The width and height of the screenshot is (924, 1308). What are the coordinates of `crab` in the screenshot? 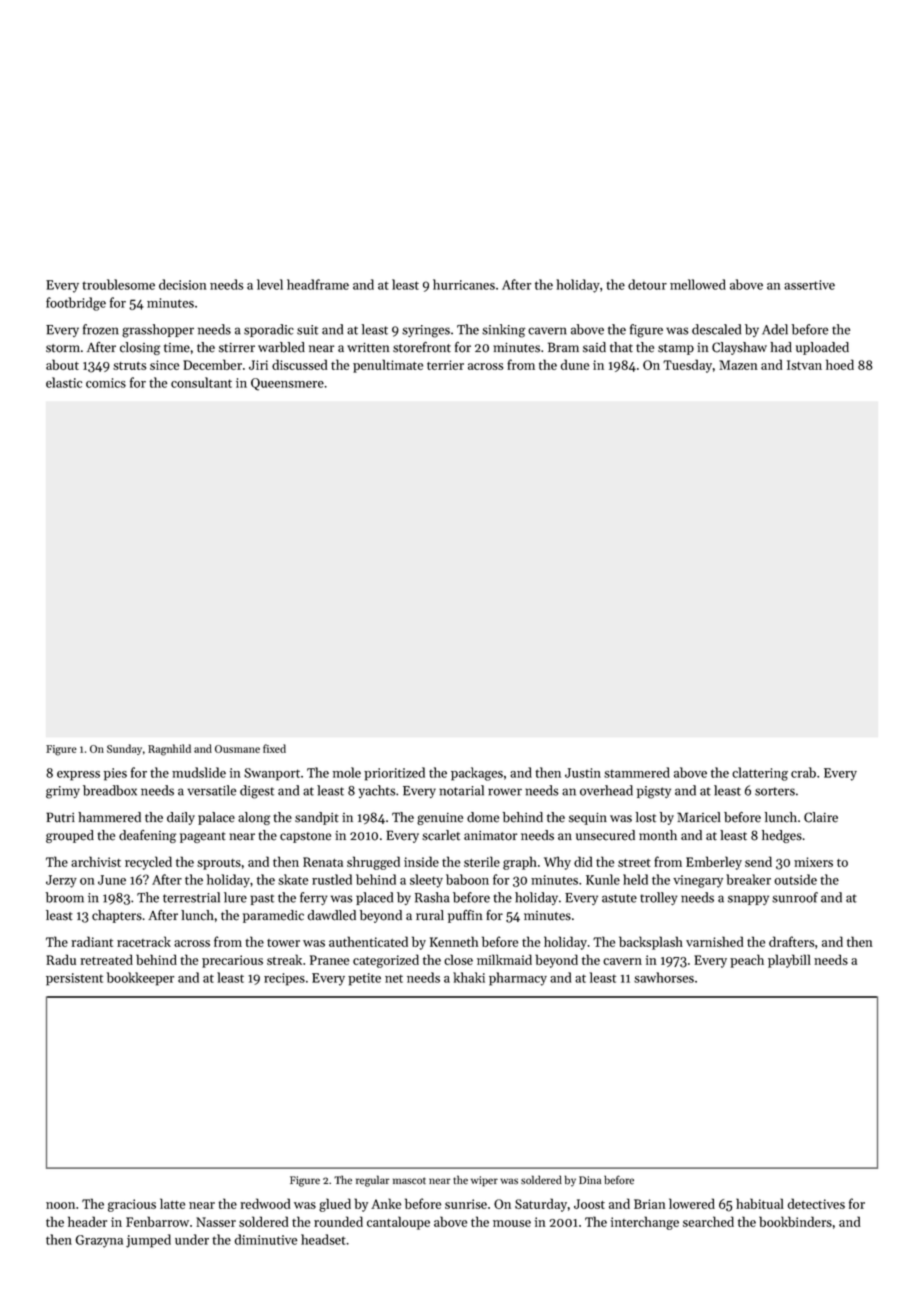 It's located at (803, 772).
